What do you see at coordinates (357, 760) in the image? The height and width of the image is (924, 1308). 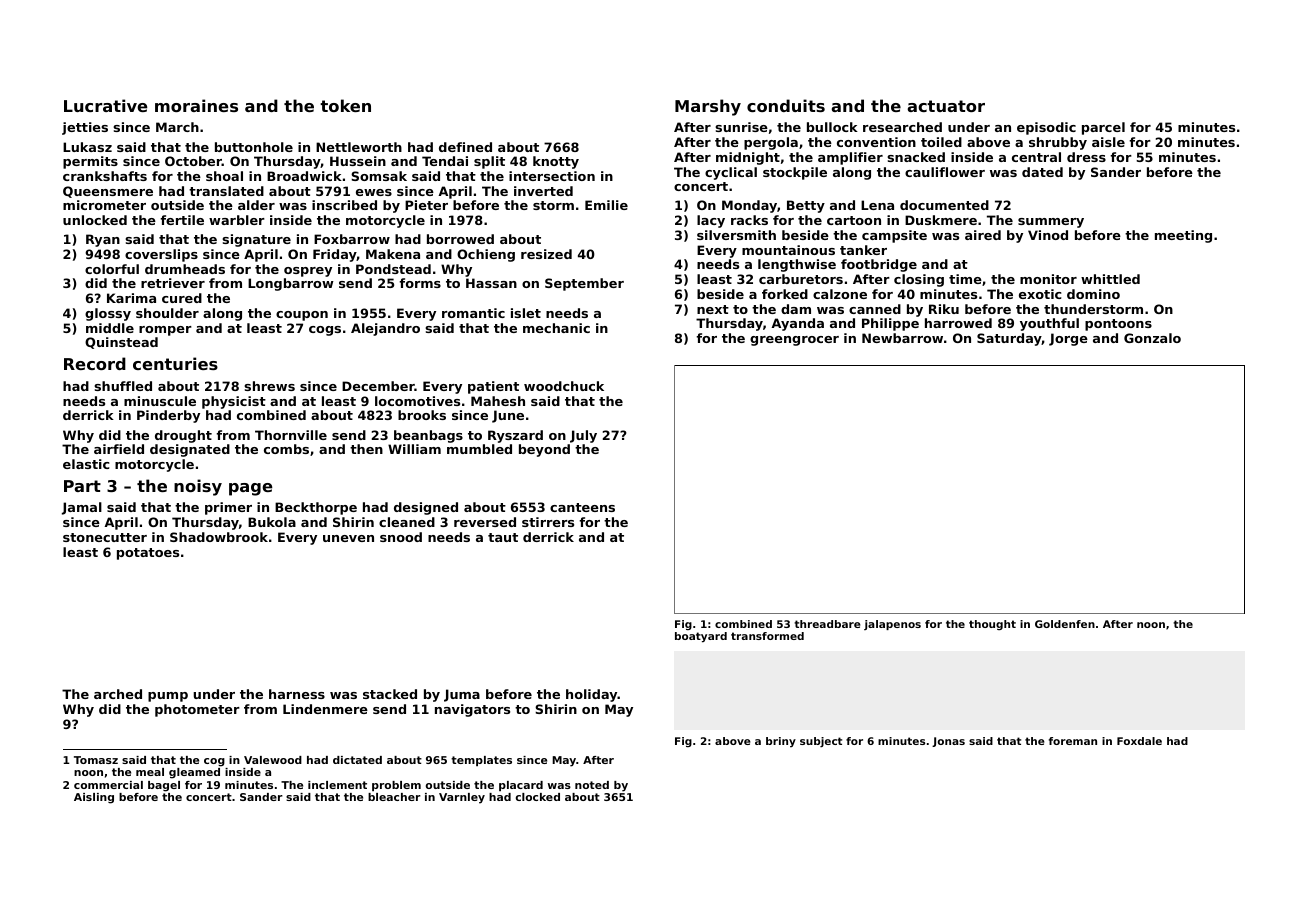 I see `dictated` at bounding box center [357, 760].
